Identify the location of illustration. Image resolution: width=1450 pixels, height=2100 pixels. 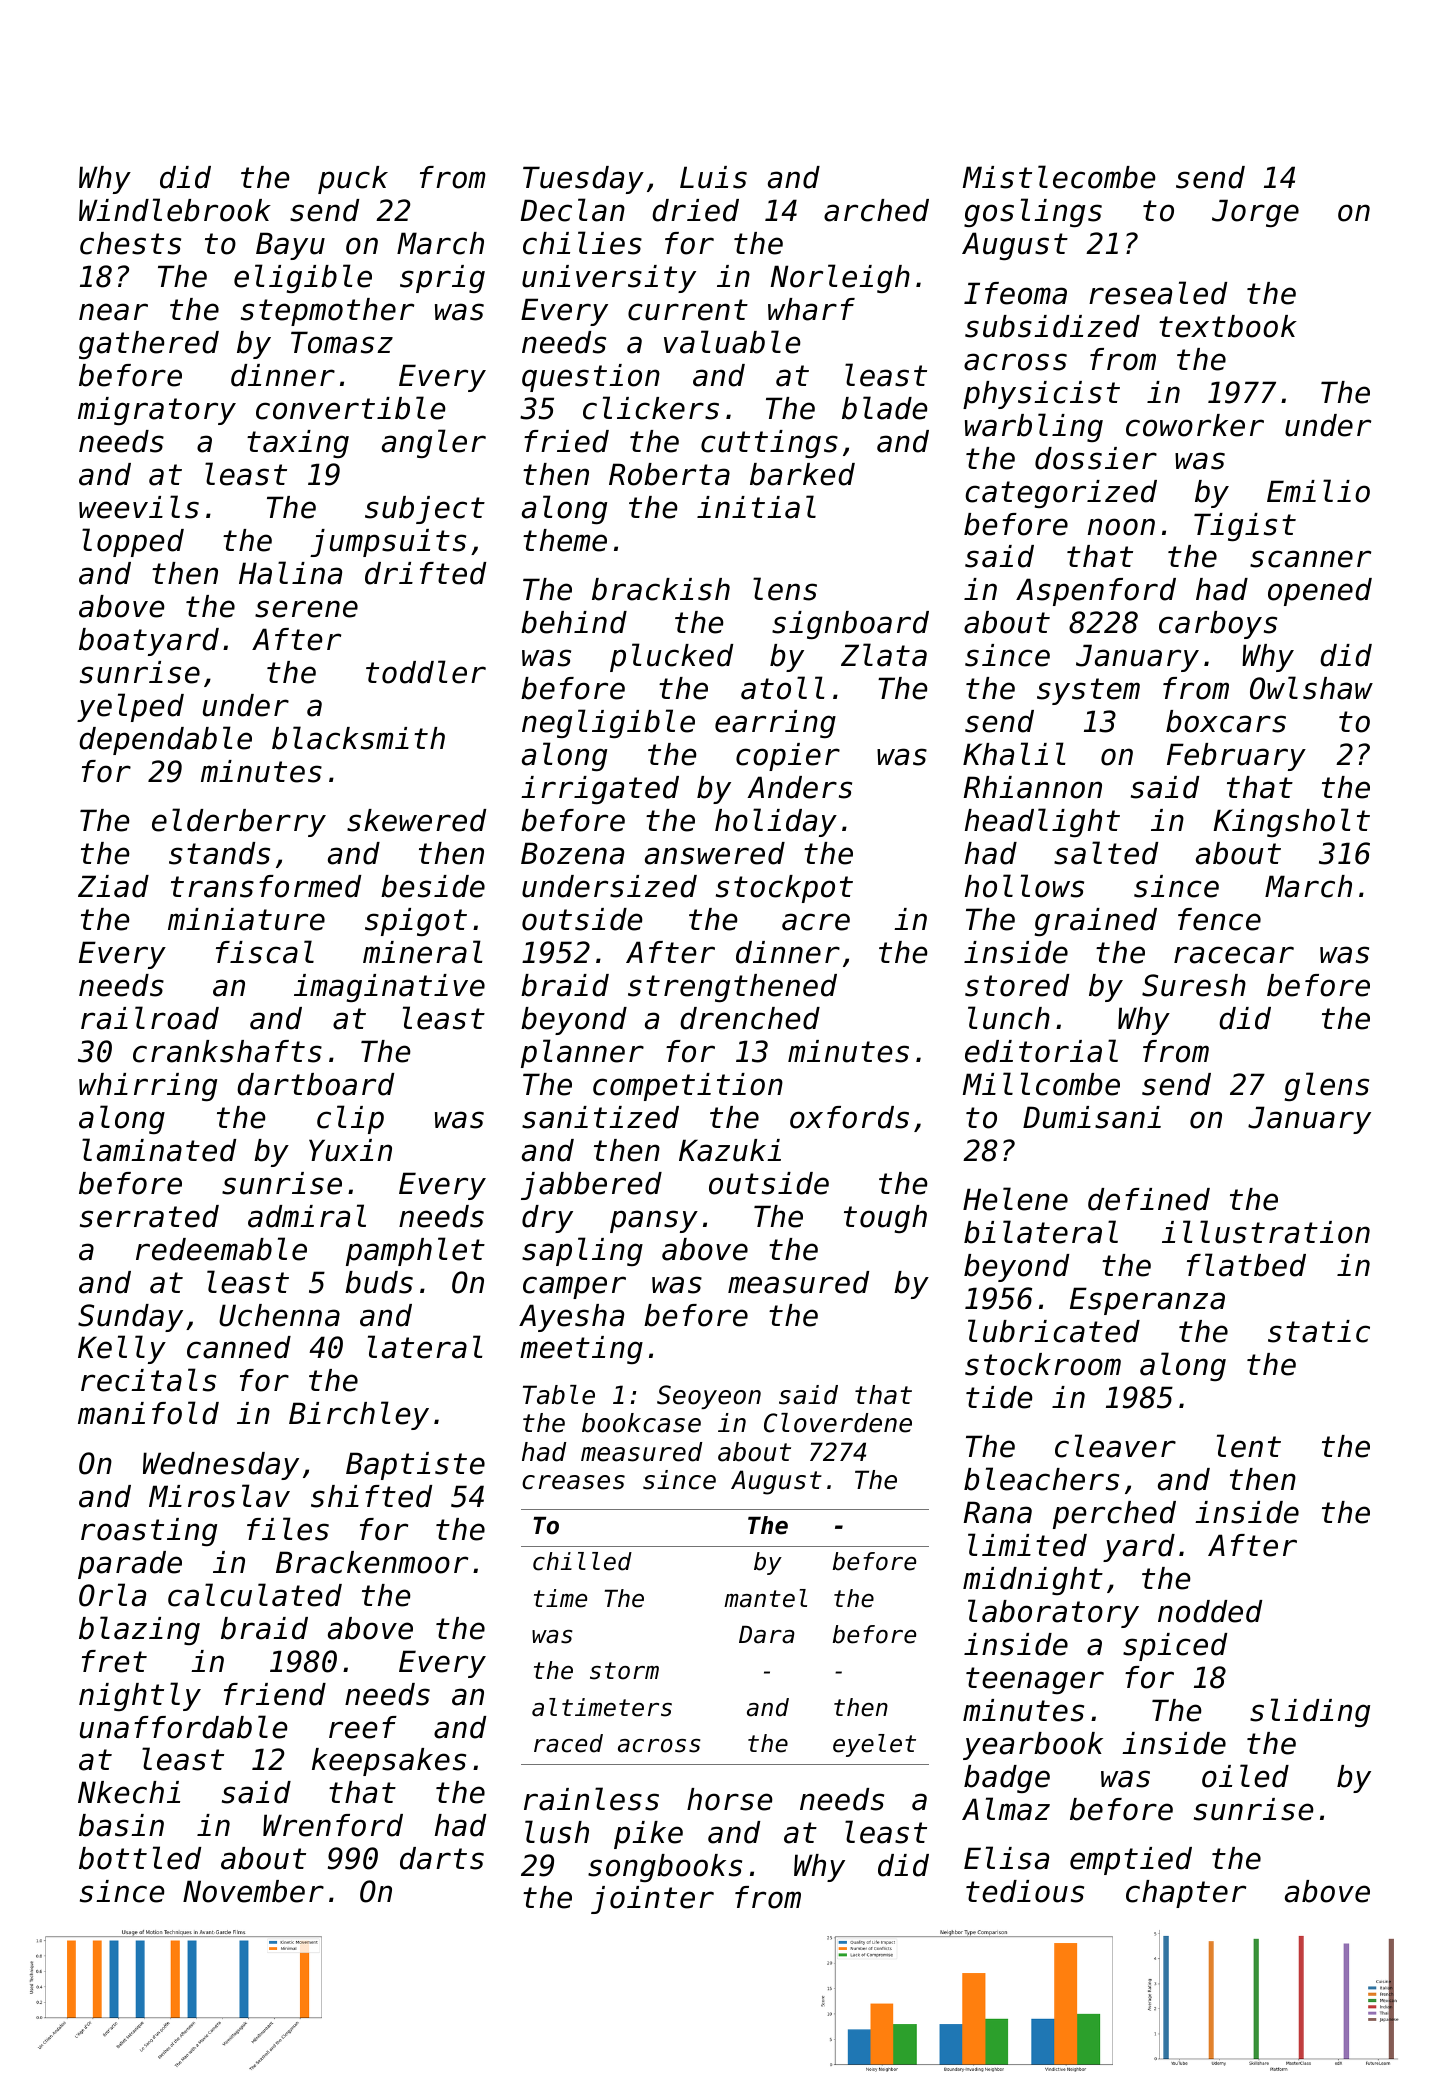
(1266, 1232).
